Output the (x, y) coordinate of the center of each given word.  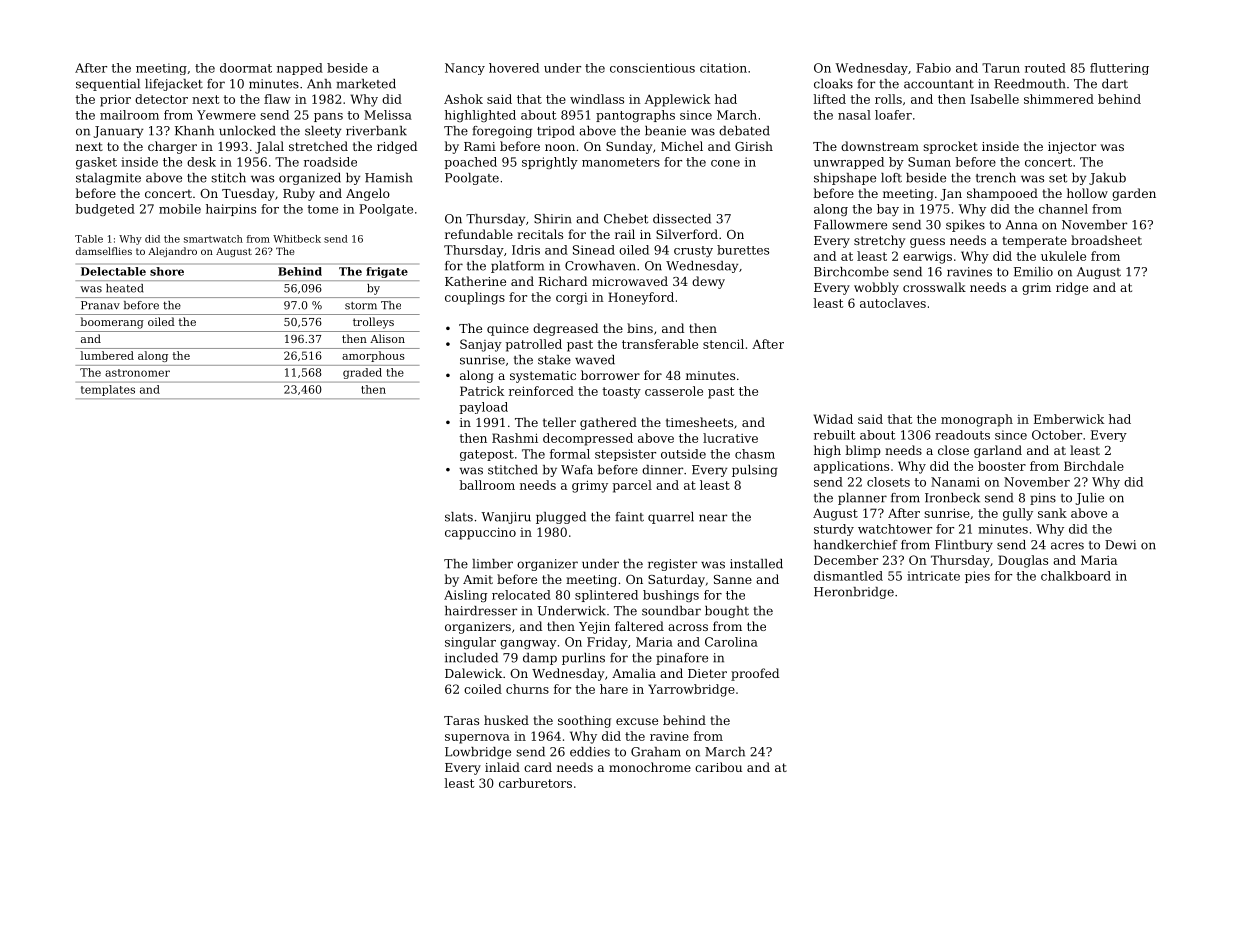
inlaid (502, 767)
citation (723, 68)
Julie (1089, 499)
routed (1045, 68)
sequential (108, 85)
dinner (662, 470)
